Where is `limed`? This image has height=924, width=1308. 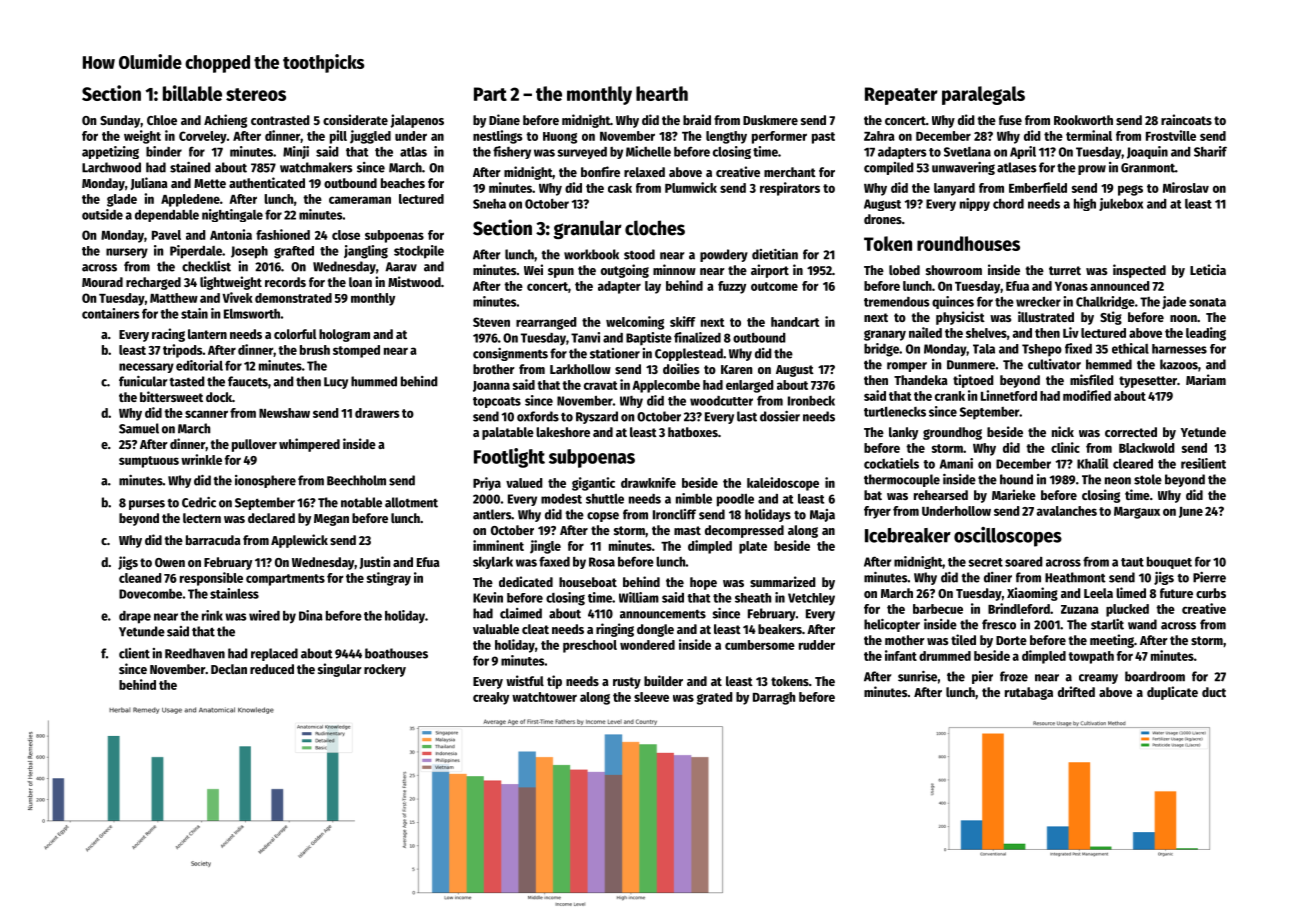
limed is located at coordinates (1131, 592).
